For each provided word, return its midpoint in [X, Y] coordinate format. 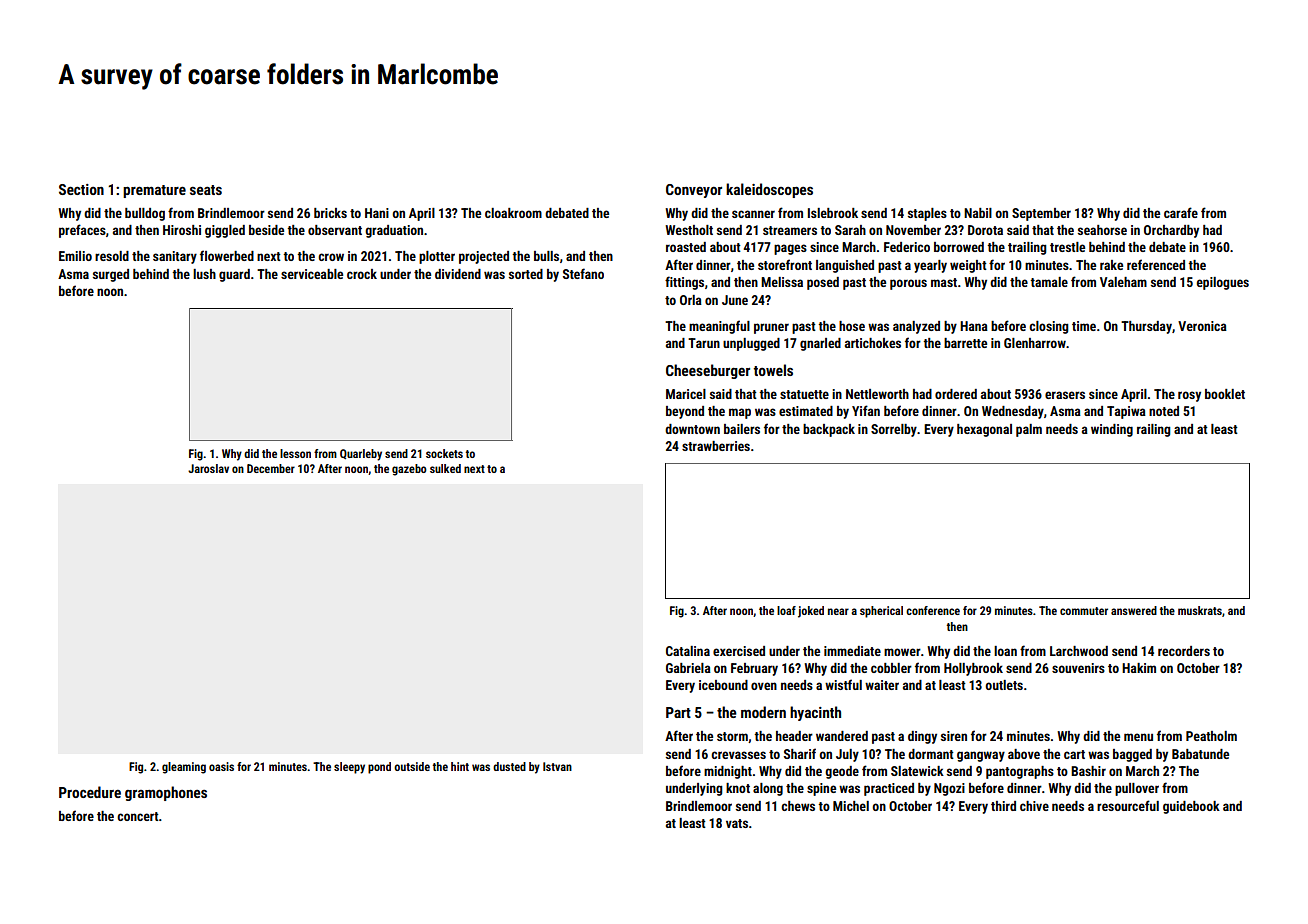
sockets [444, 453]
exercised [739, 651]
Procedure [90, 792]
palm [1029, 430]
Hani [377, 213]
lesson [295, 453]
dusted [509, 766]
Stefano [583, 273]
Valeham [1123, 282]
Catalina [688, 651]
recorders [1184, 651]
